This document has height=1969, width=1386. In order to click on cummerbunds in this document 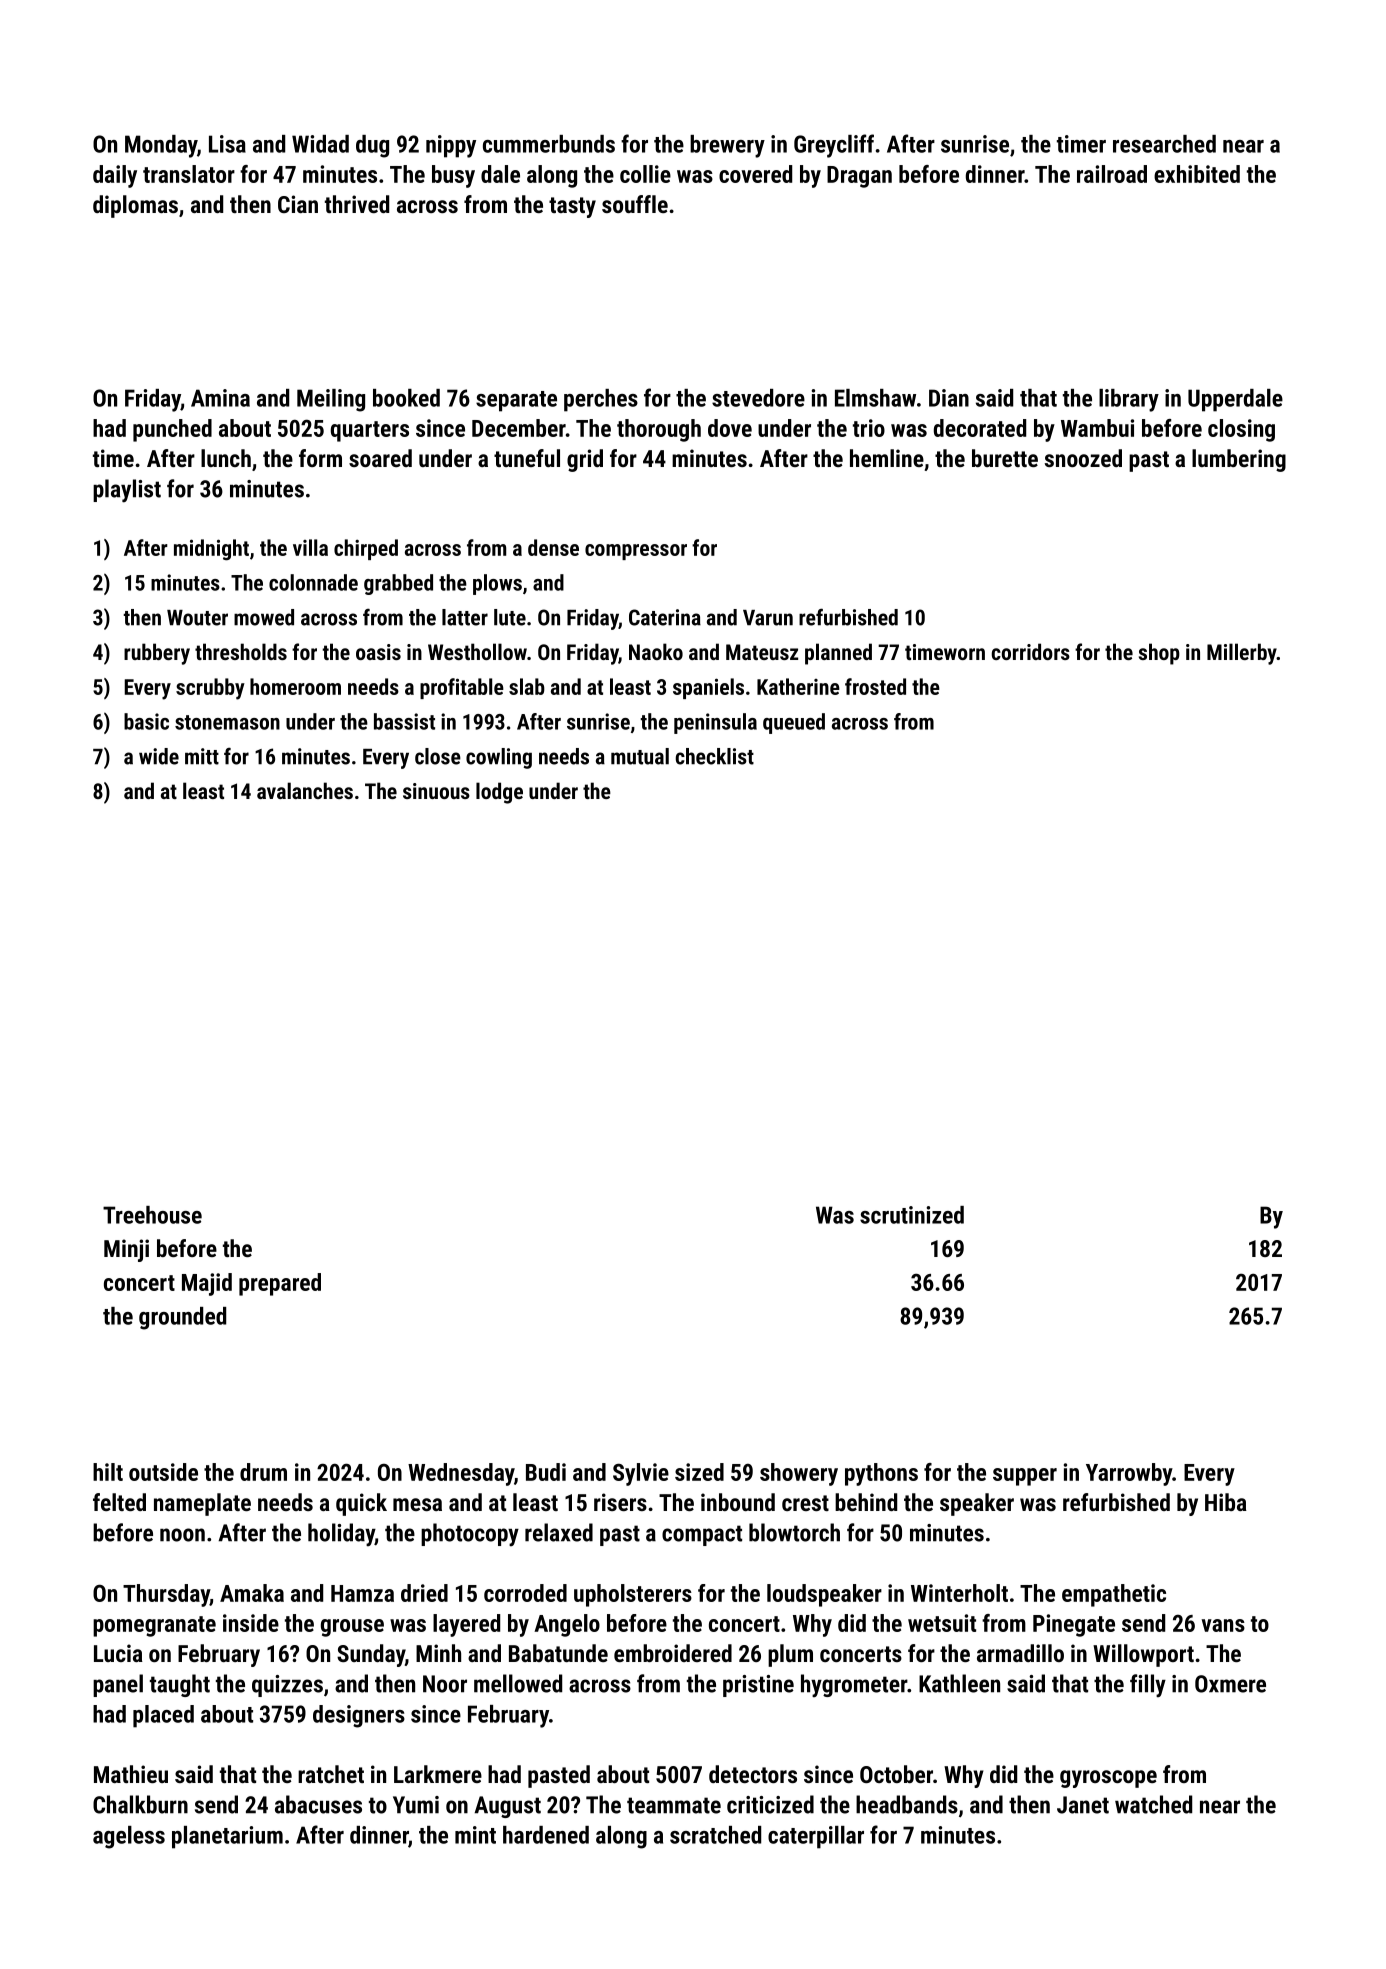, I will do `click(549, 144)`.
